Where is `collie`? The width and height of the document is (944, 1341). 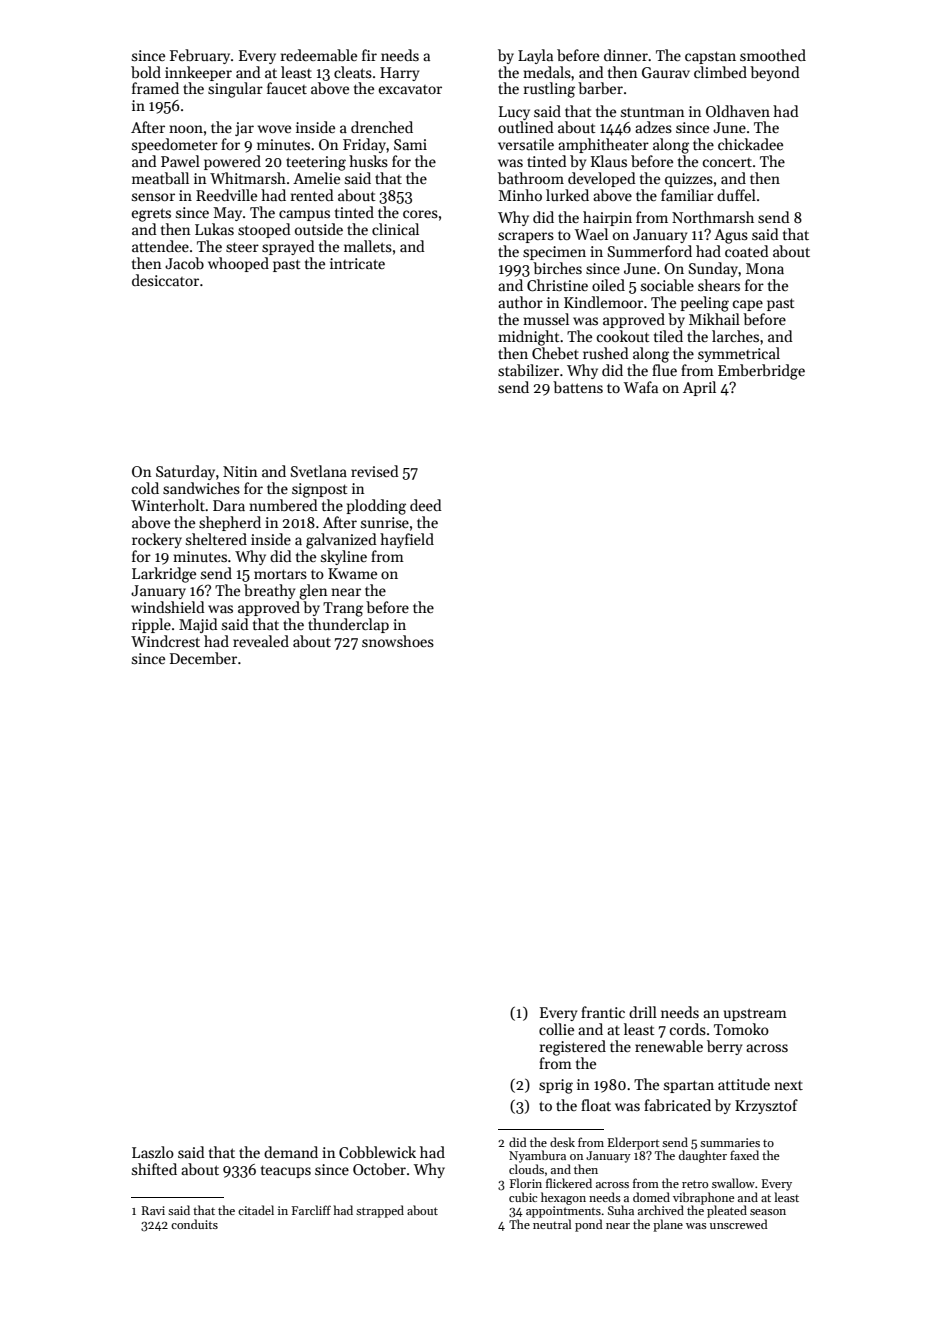 collie is located at coordinates (556, 1029).
